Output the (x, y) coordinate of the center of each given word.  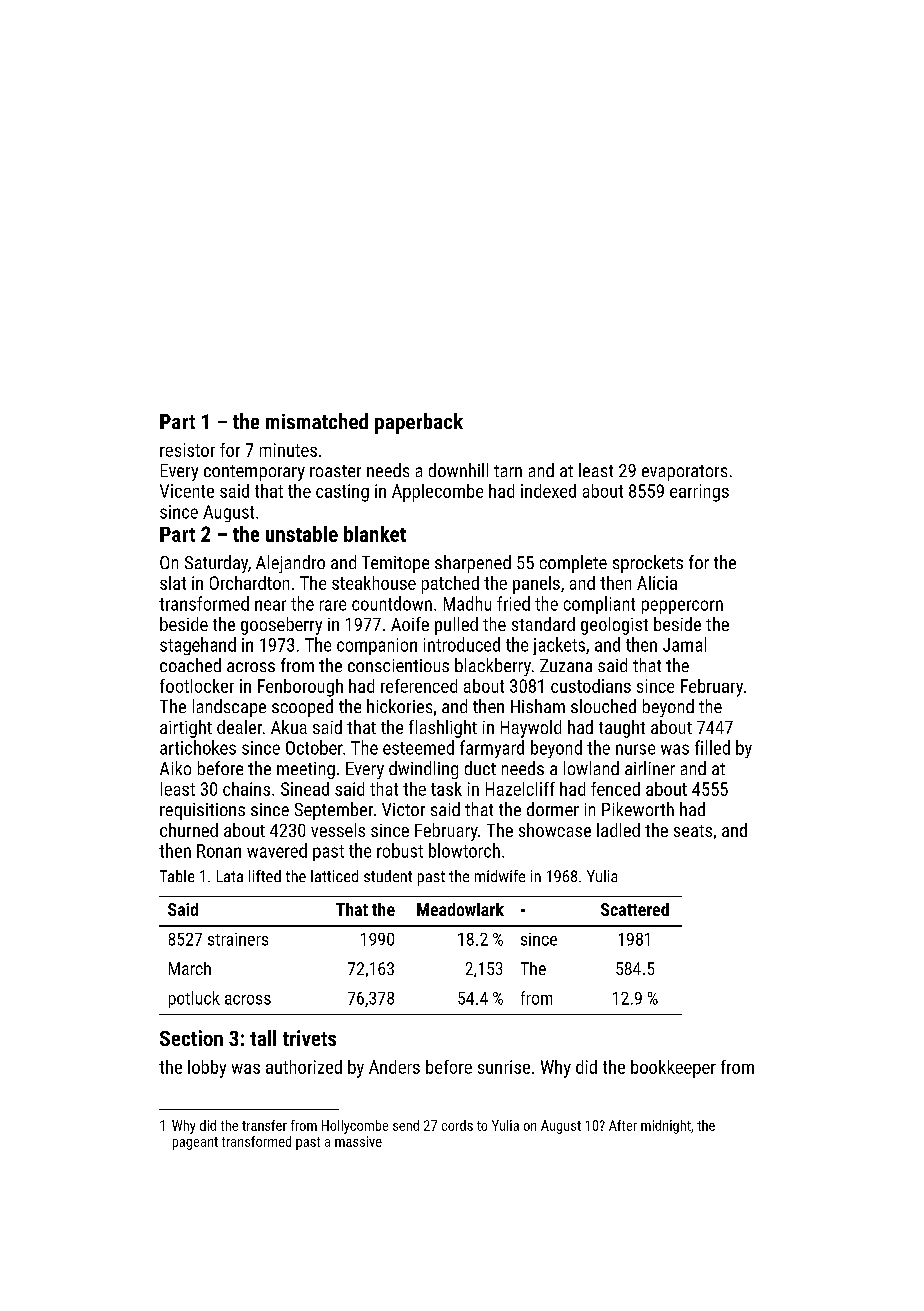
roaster (335, 471)
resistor (187, 450)
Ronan (219, 851)
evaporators (684, 473)
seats (693, 831)
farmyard (492, 749)
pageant (195, 1143)
